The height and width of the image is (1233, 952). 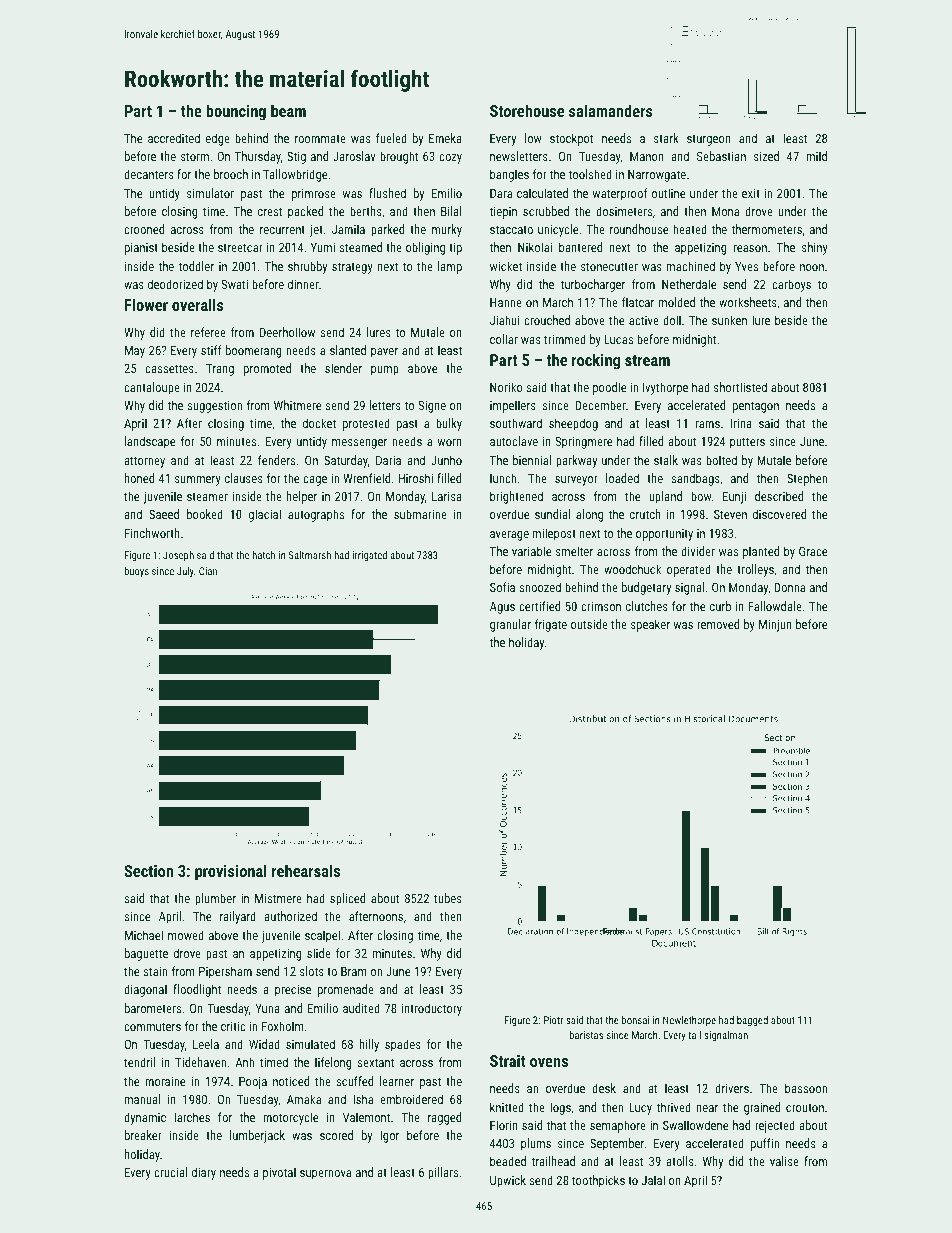 What do you see at coordinates (170, 1172) in the image?
I see `crucial` at bounding box center [170, 1172].
